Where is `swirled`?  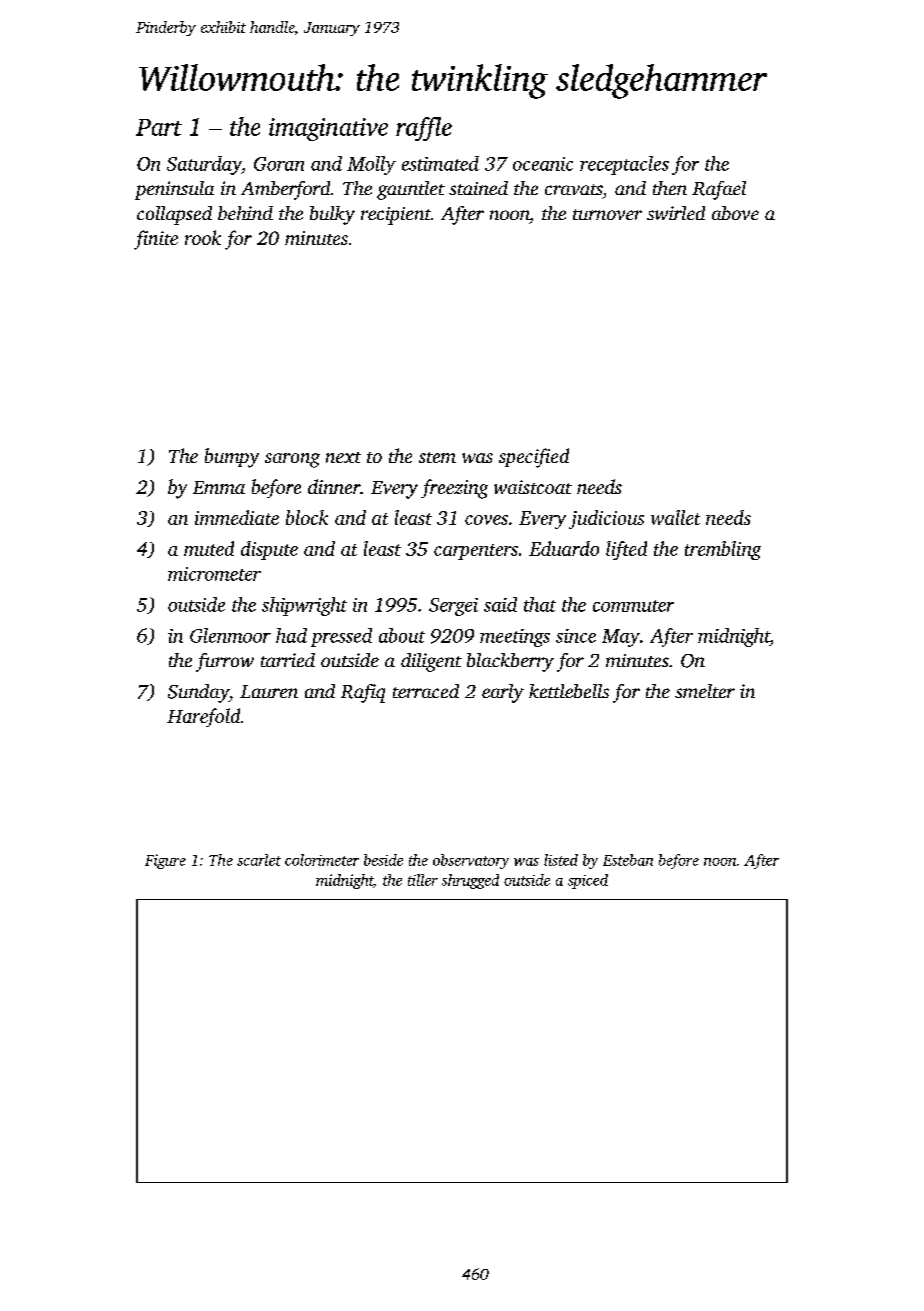
swirled is located at coordinates (676, 213).
